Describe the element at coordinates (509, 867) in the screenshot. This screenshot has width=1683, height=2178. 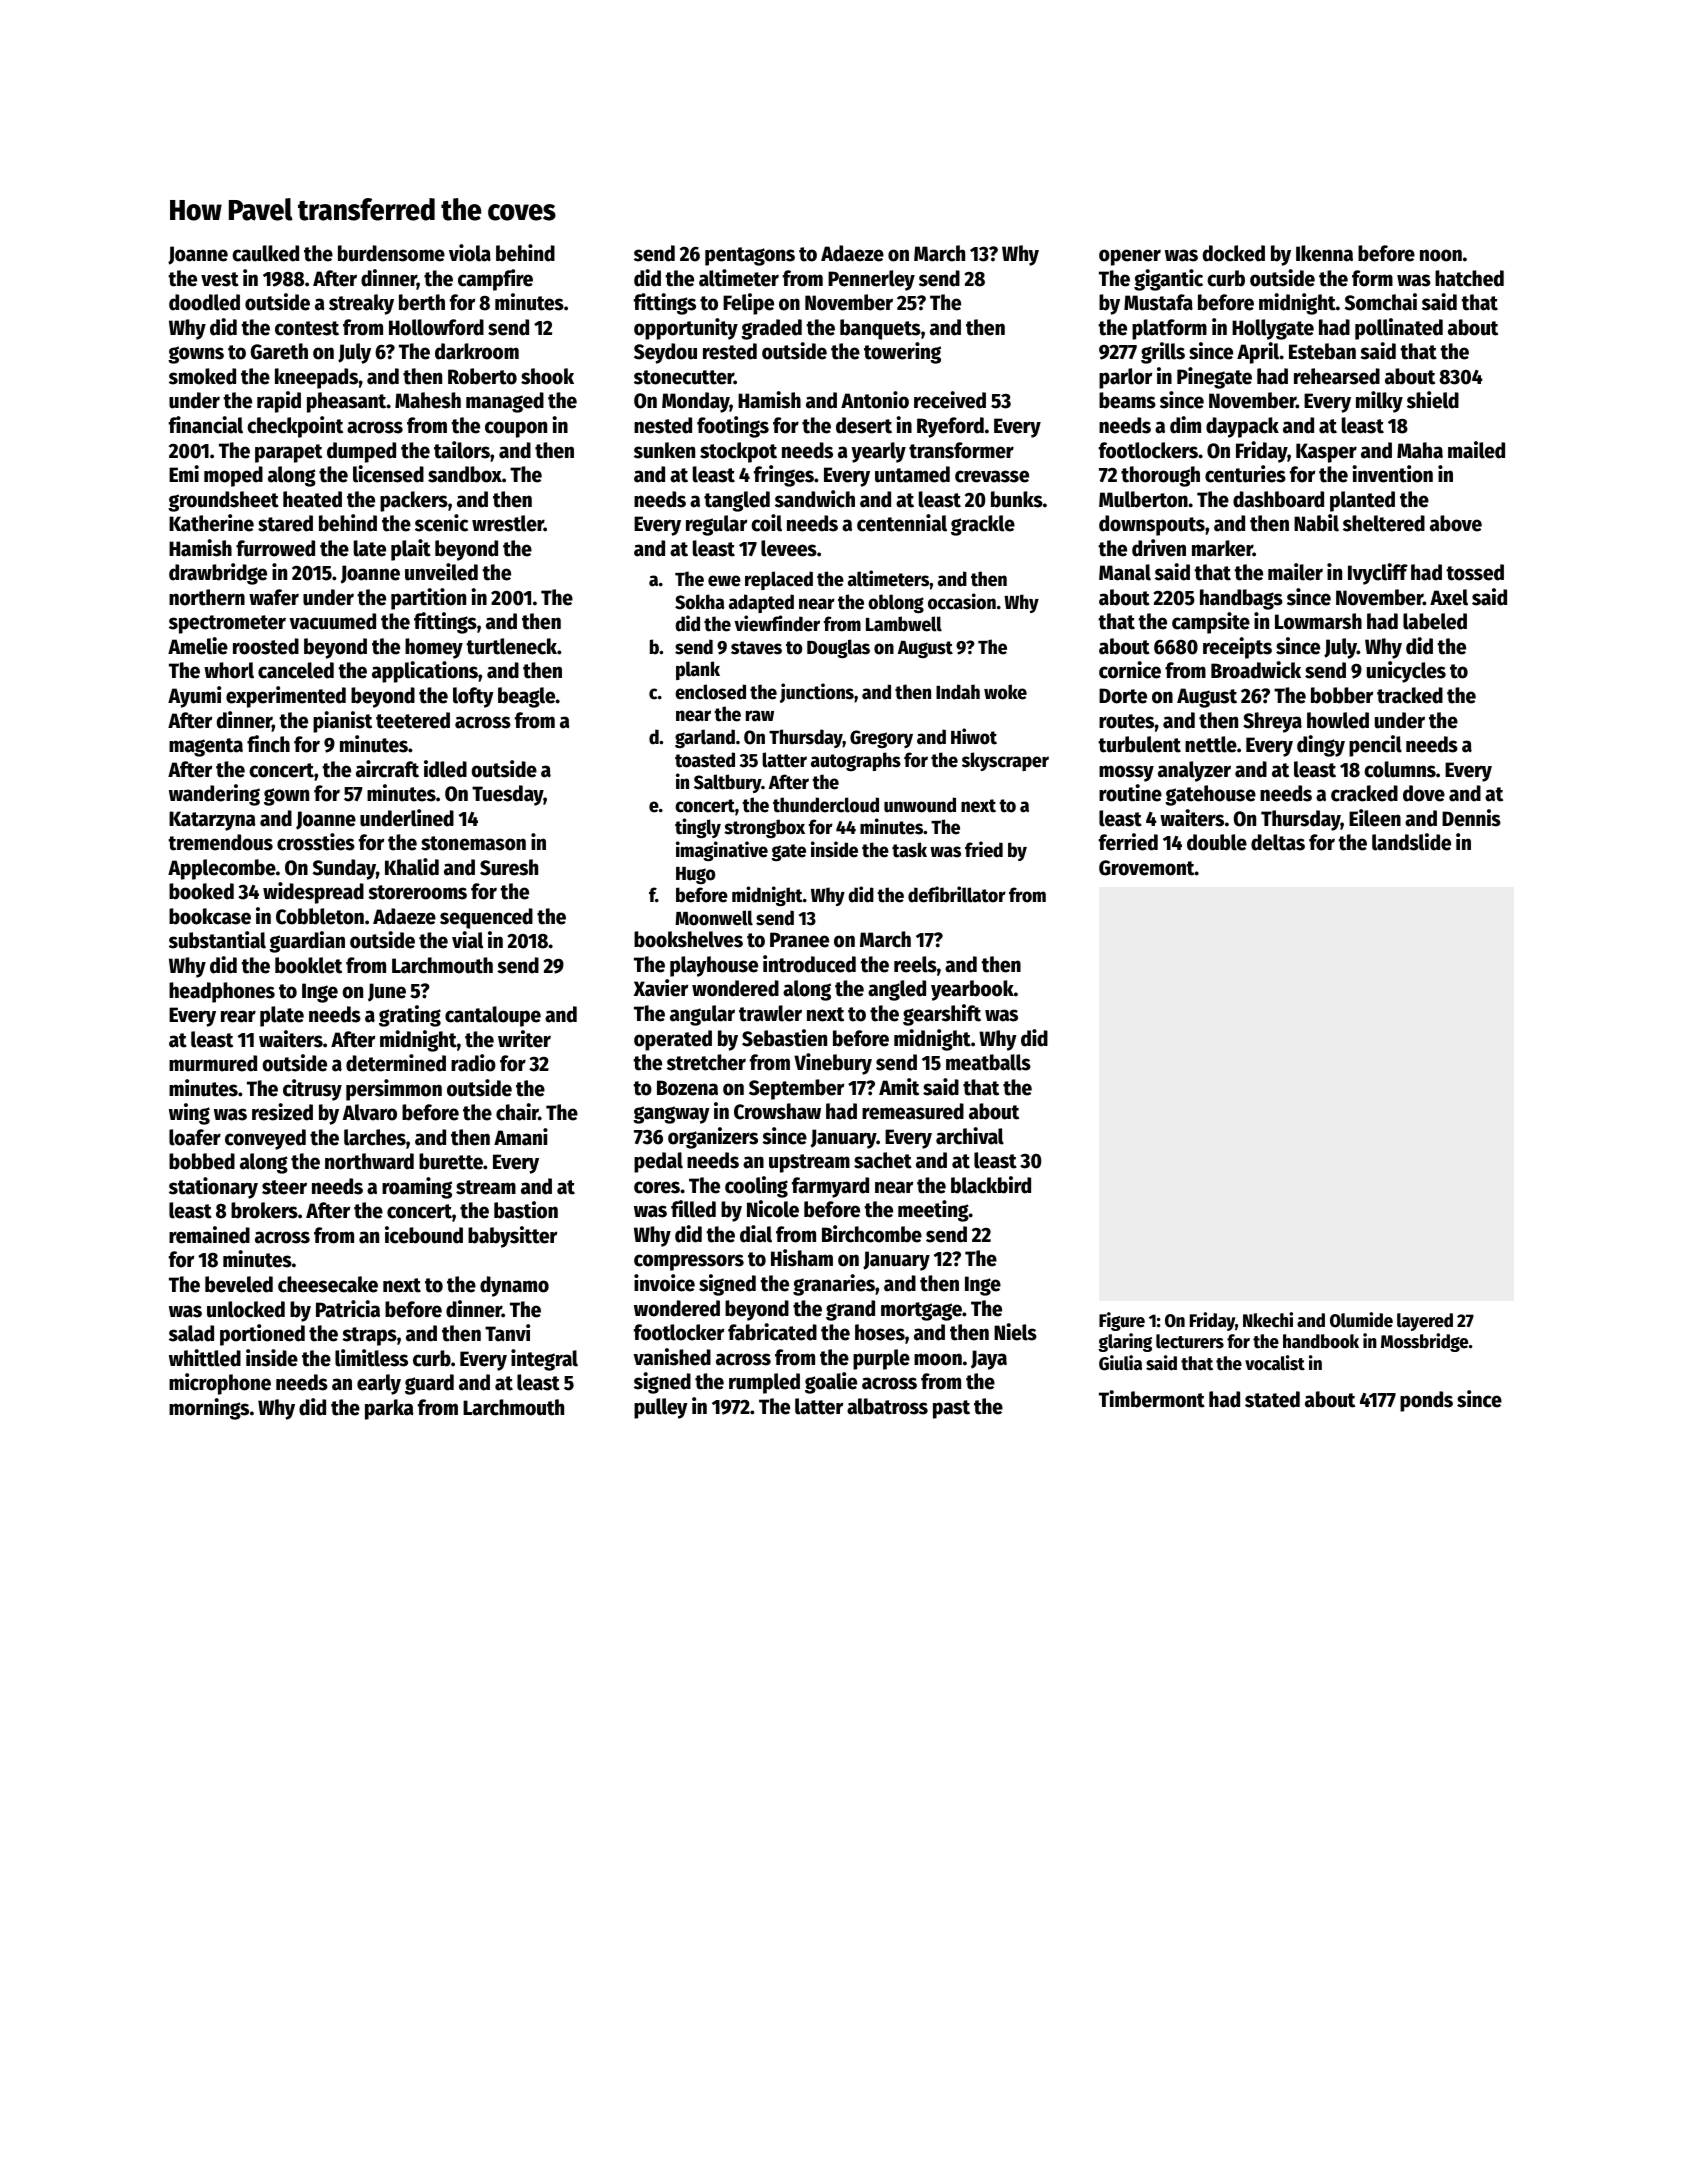
I see `Suresh` at that location.
